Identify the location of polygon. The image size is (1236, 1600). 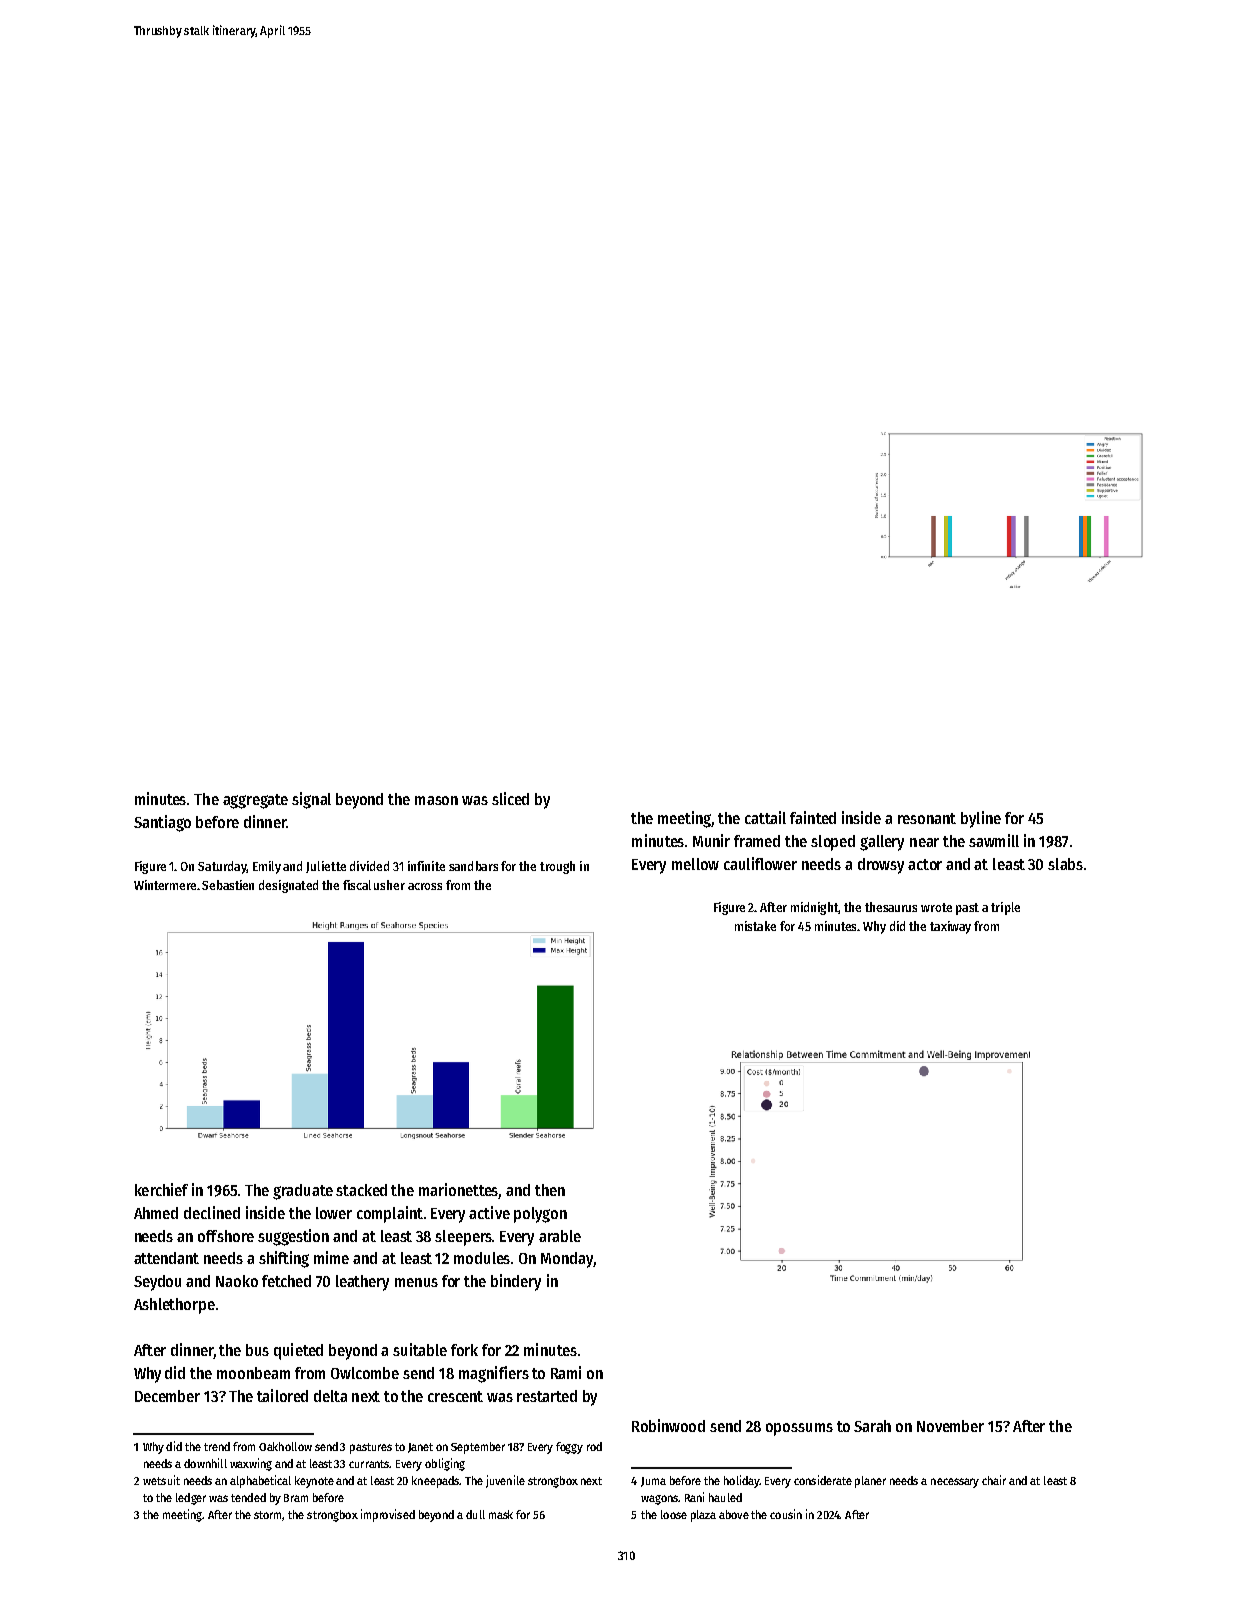
(540, 1215).
